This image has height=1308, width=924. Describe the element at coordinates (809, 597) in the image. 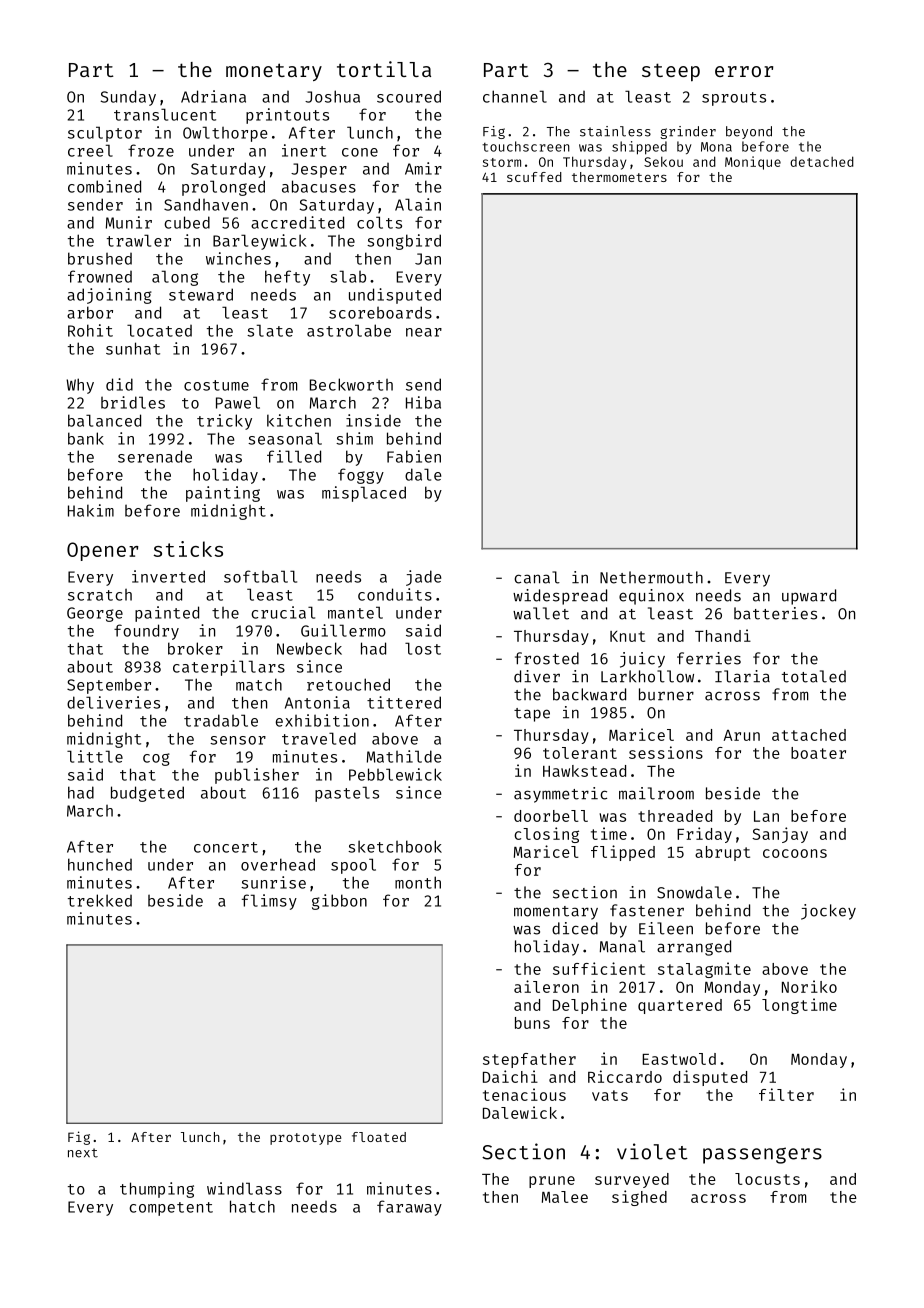

I see `upward` at that location.
